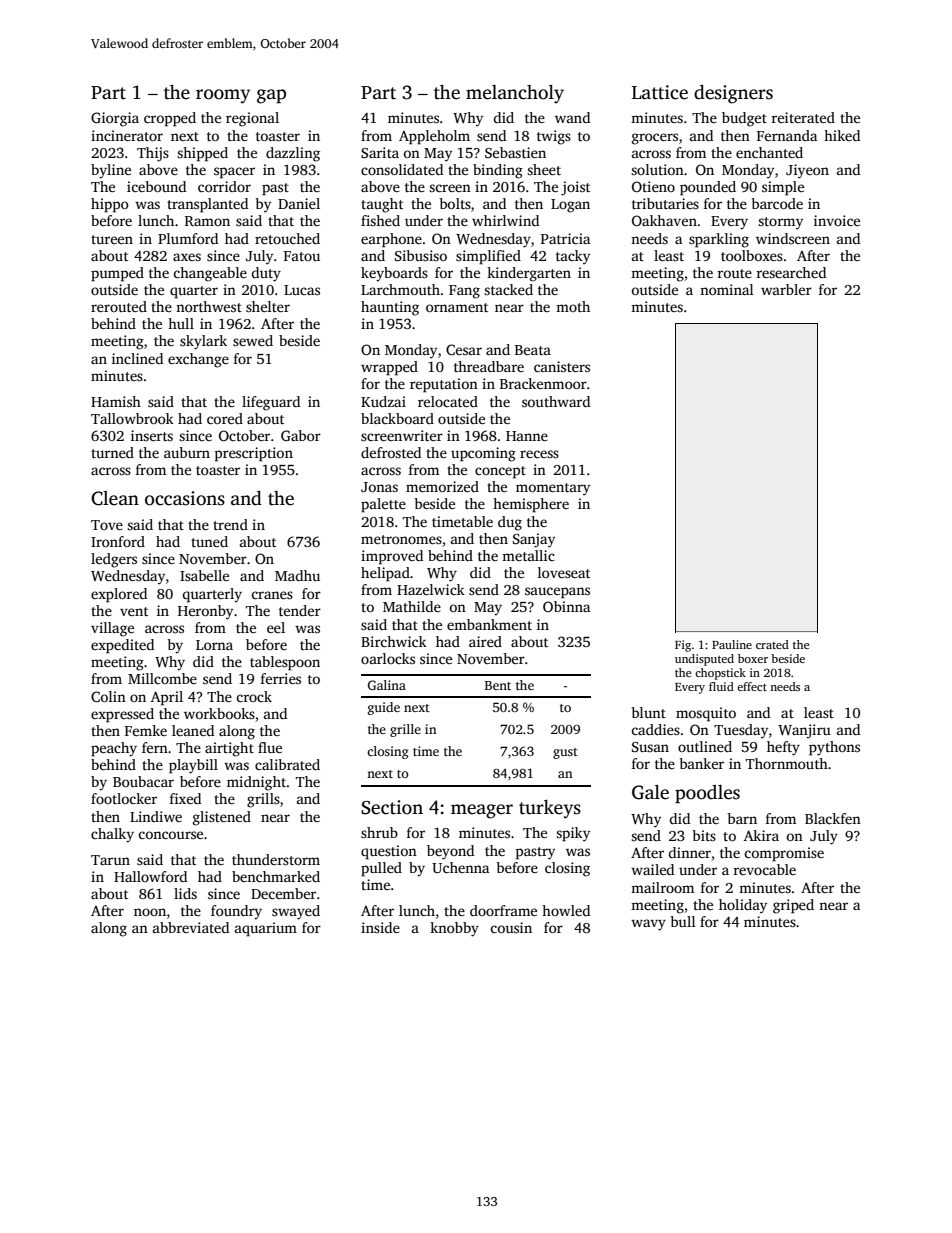 Image resolution: width=952 pixels, height=1233 pixels. I want to click on leaned, so click(193, 730).
